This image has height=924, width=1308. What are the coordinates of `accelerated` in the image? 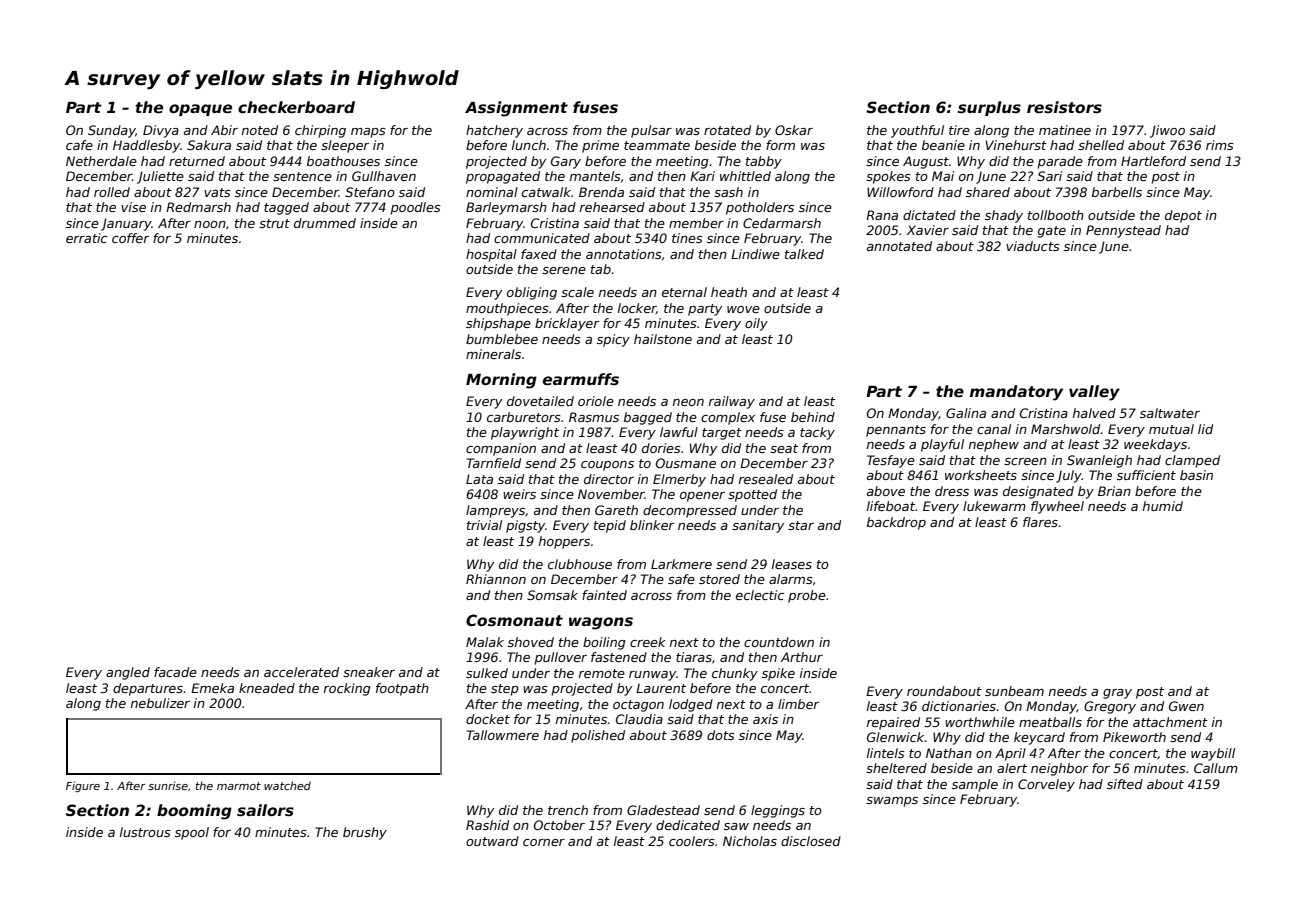 It's located at (301, 672).
